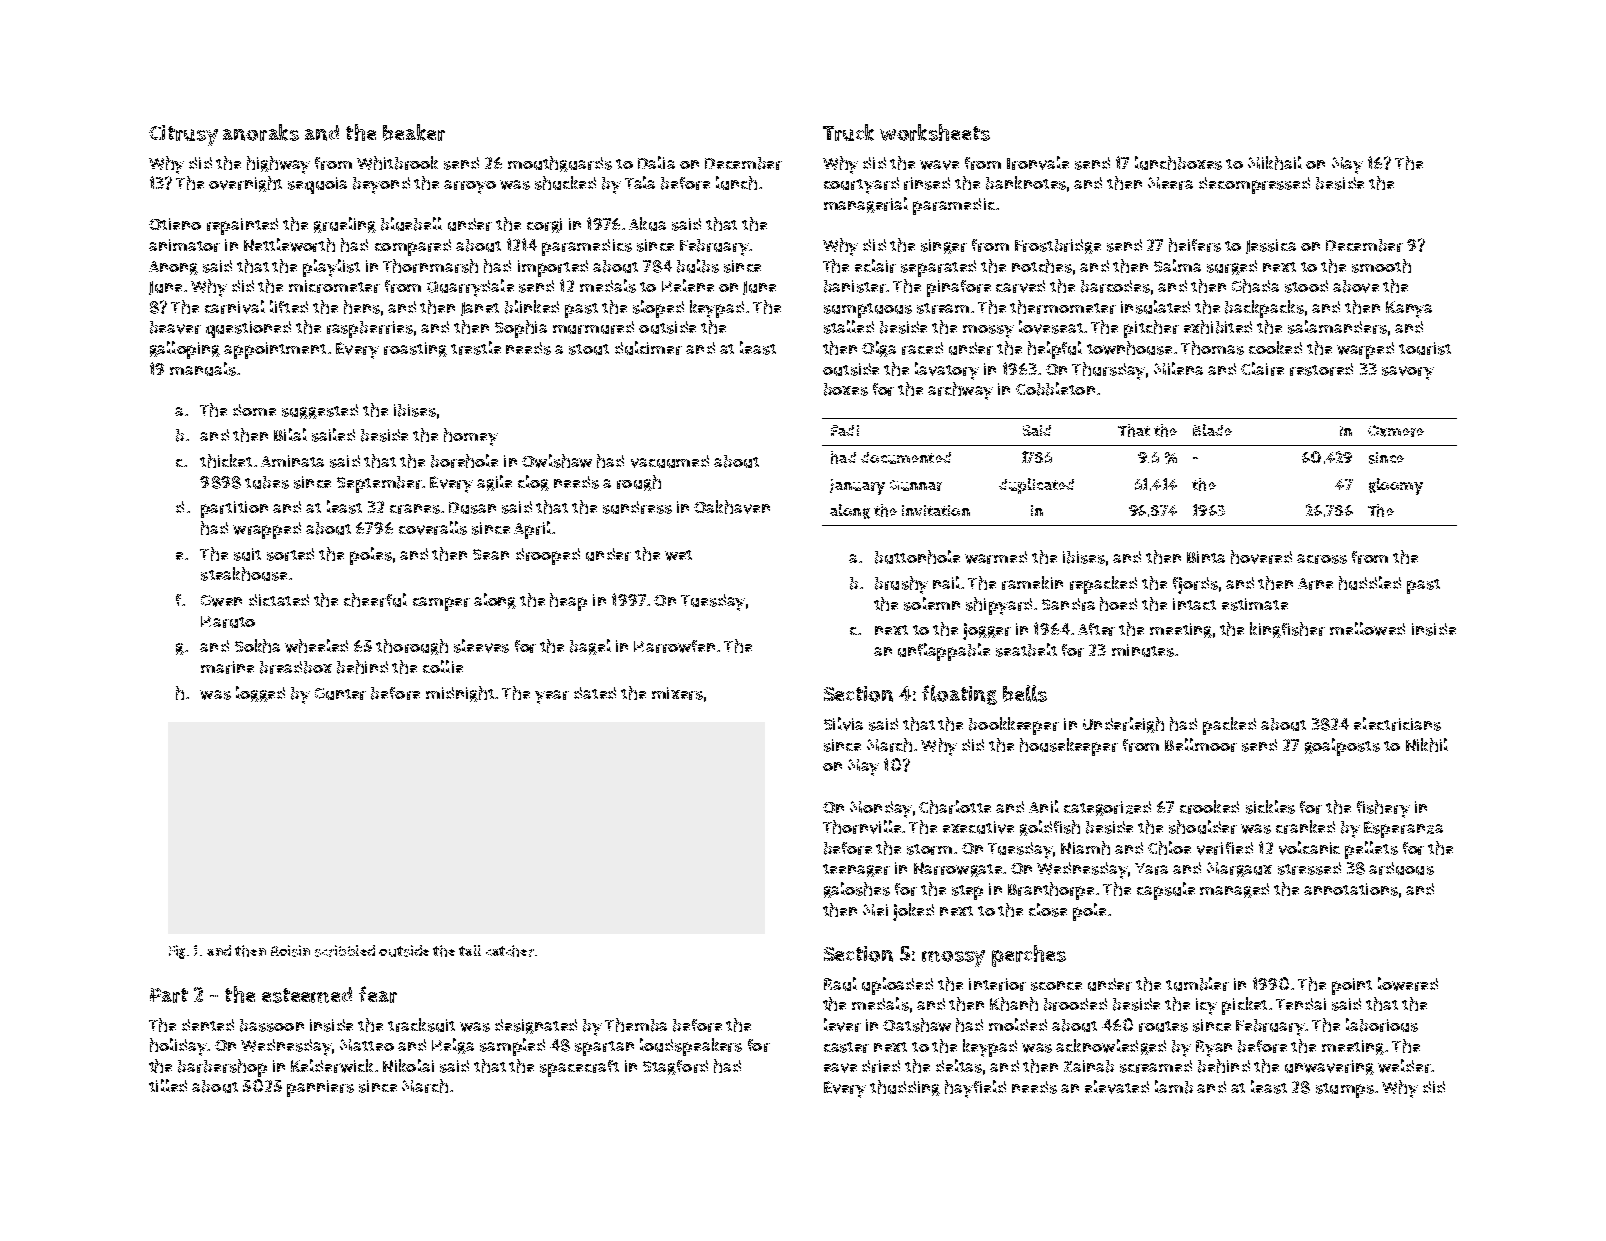 This document has height=1241, width=1606. I want to click on goalposts, so click(1342, 747).
